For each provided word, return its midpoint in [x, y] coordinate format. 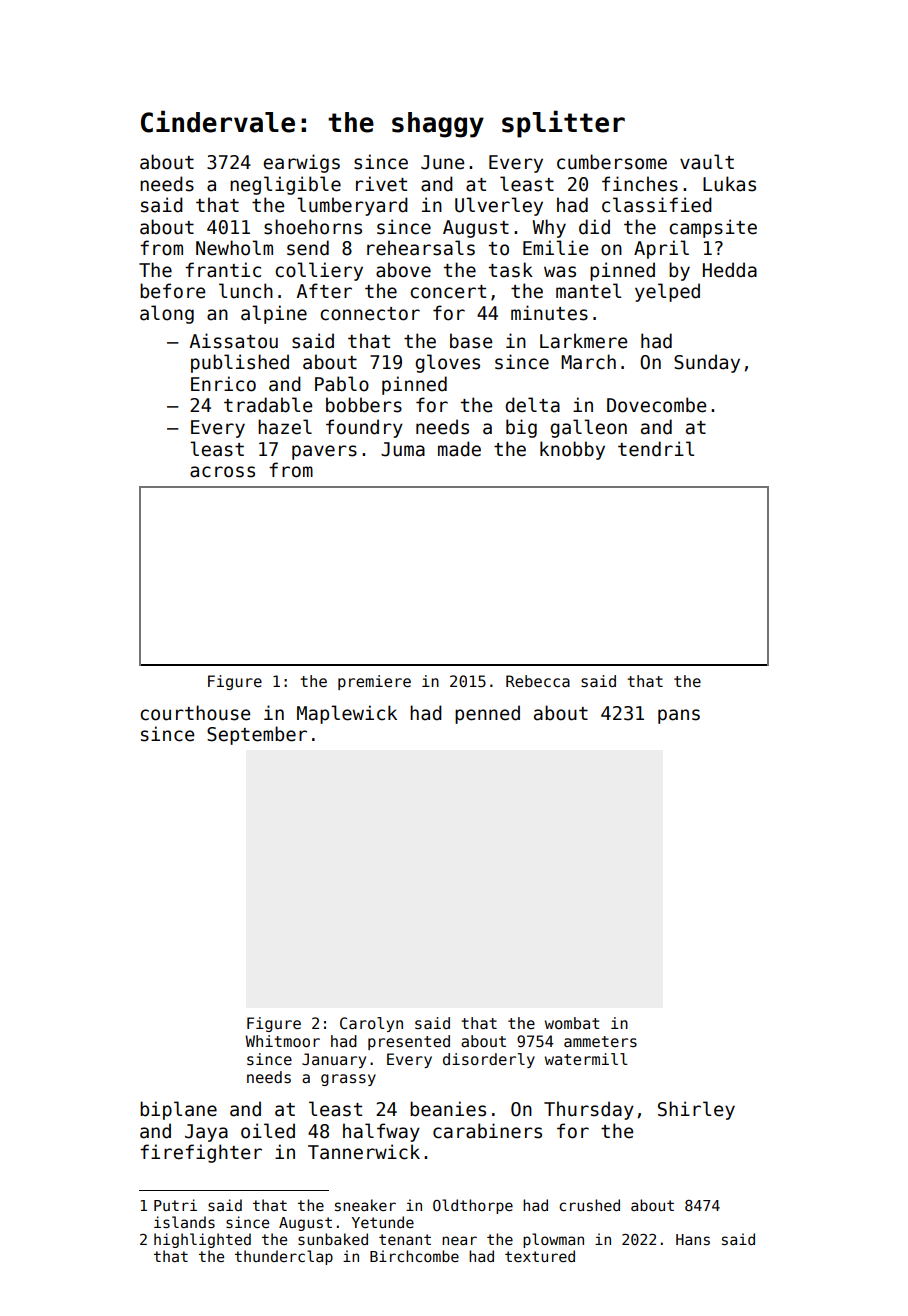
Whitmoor [282, 1041]
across [222, 472]
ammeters [600, 1041]
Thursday [589, 1110]
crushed [589, 1205]
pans [679, 716]
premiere [374, 682]
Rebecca [538, 681]
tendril [656, 449]
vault [707, 162]
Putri [175, 1205]
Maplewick [347, 714]
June [442, 162]
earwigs [301, 163]
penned [487, 714]
